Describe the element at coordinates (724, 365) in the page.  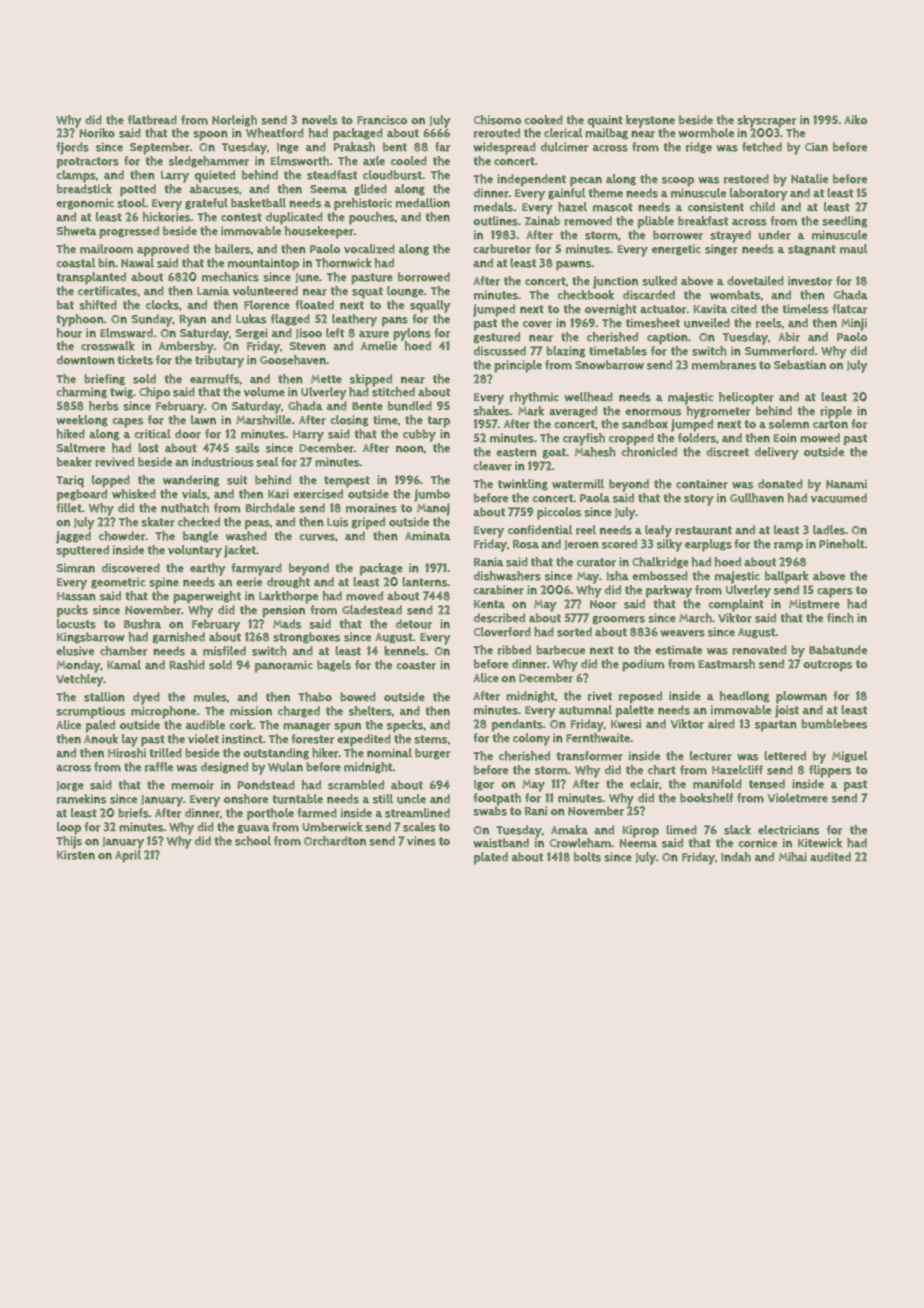
I see `membranes` at that location.
